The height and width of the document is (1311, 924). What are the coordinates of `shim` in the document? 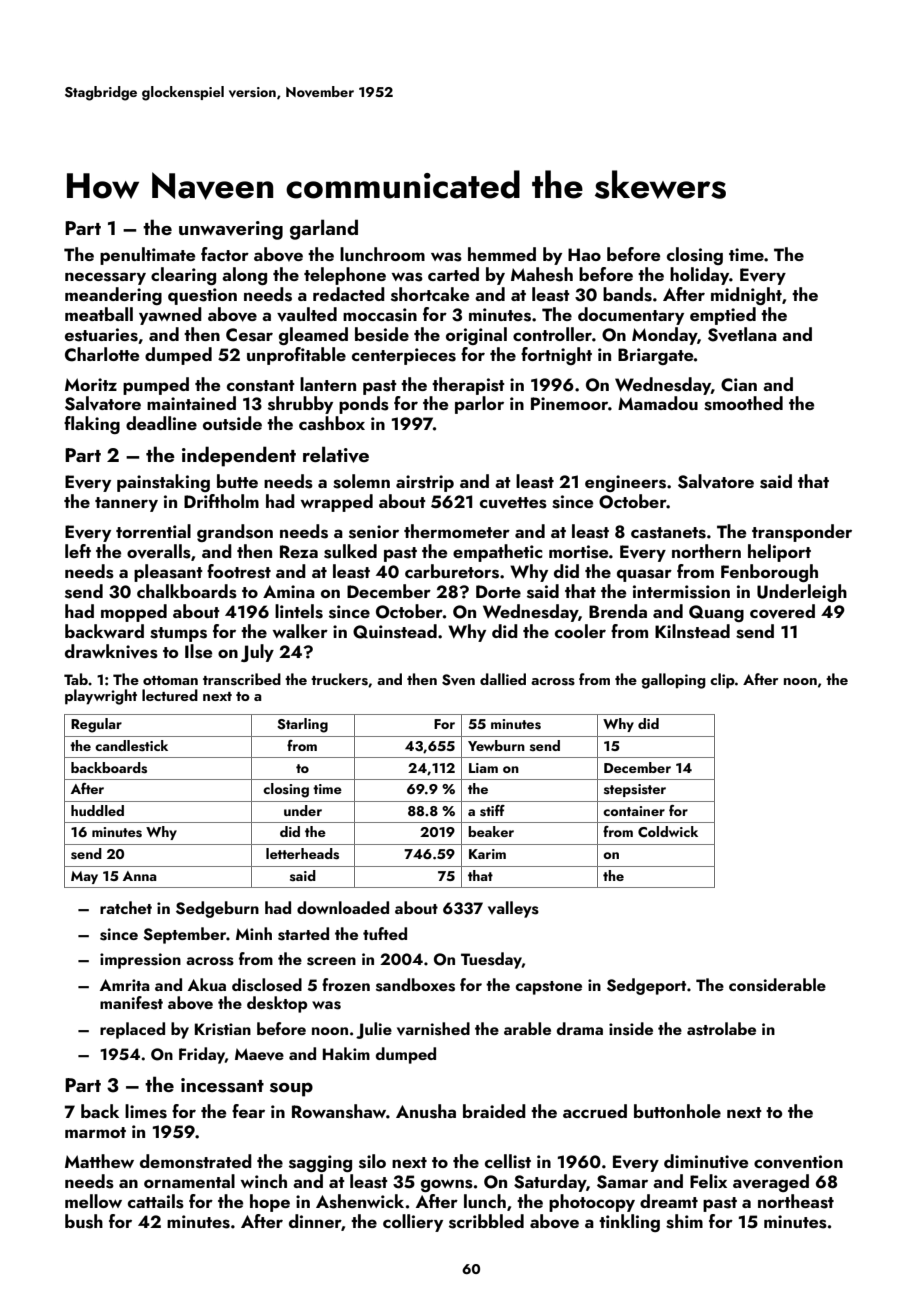 It's located at (684, 1221).
